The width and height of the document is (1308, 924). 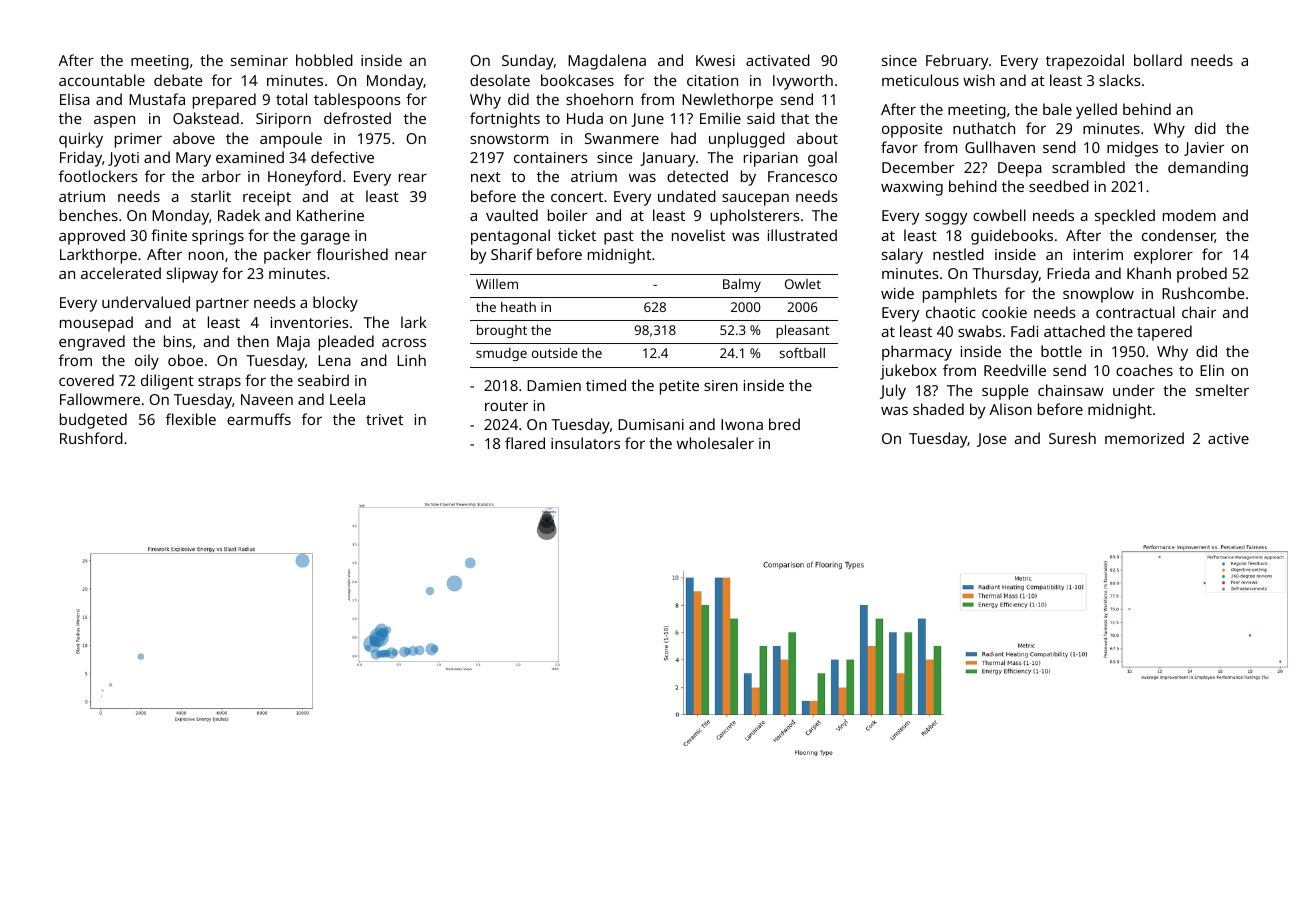 I want to click on bale, so click(x=1057, y=109).
